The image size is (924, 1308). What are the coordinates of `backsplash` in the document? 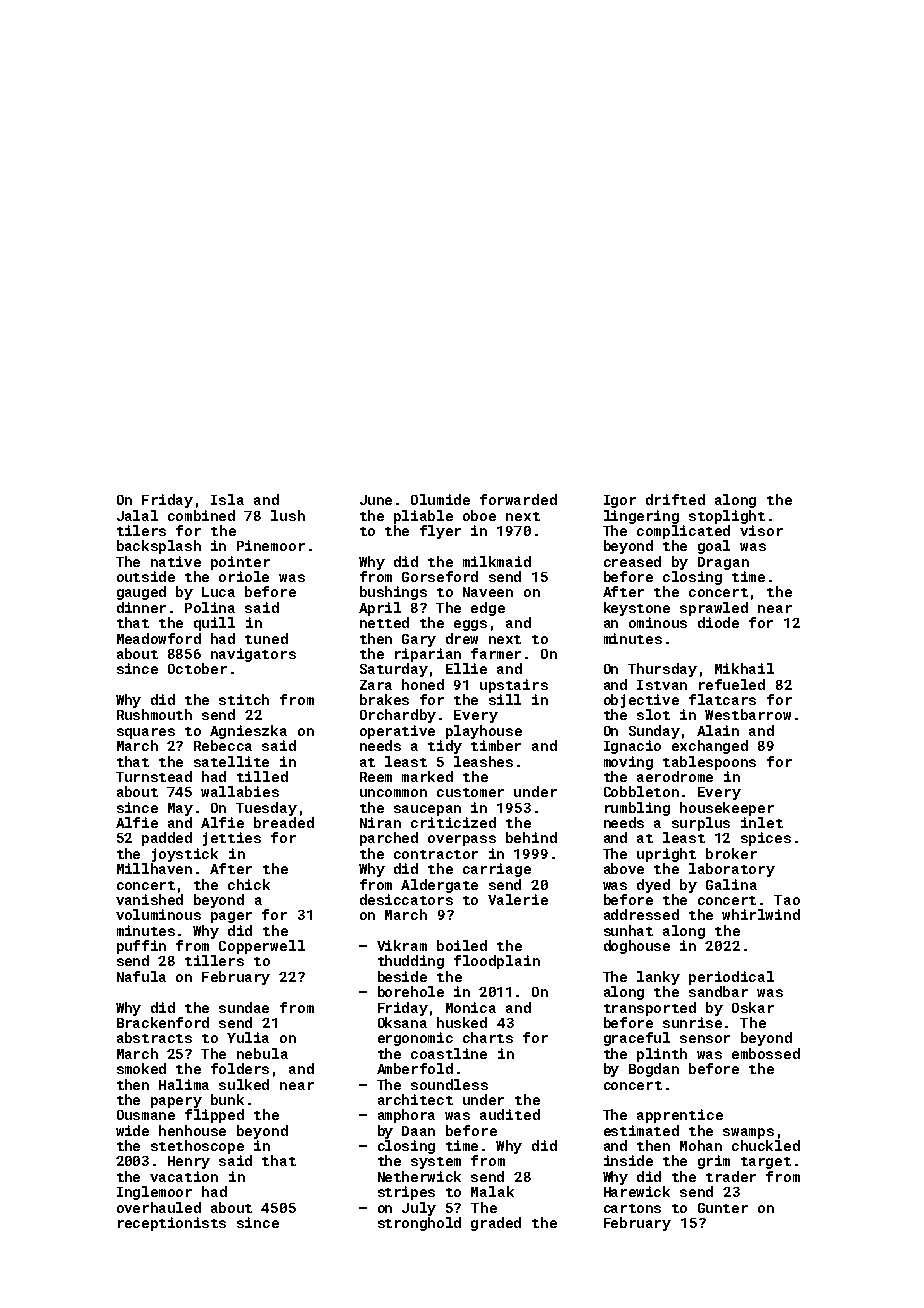 It's located at (159, 547).
